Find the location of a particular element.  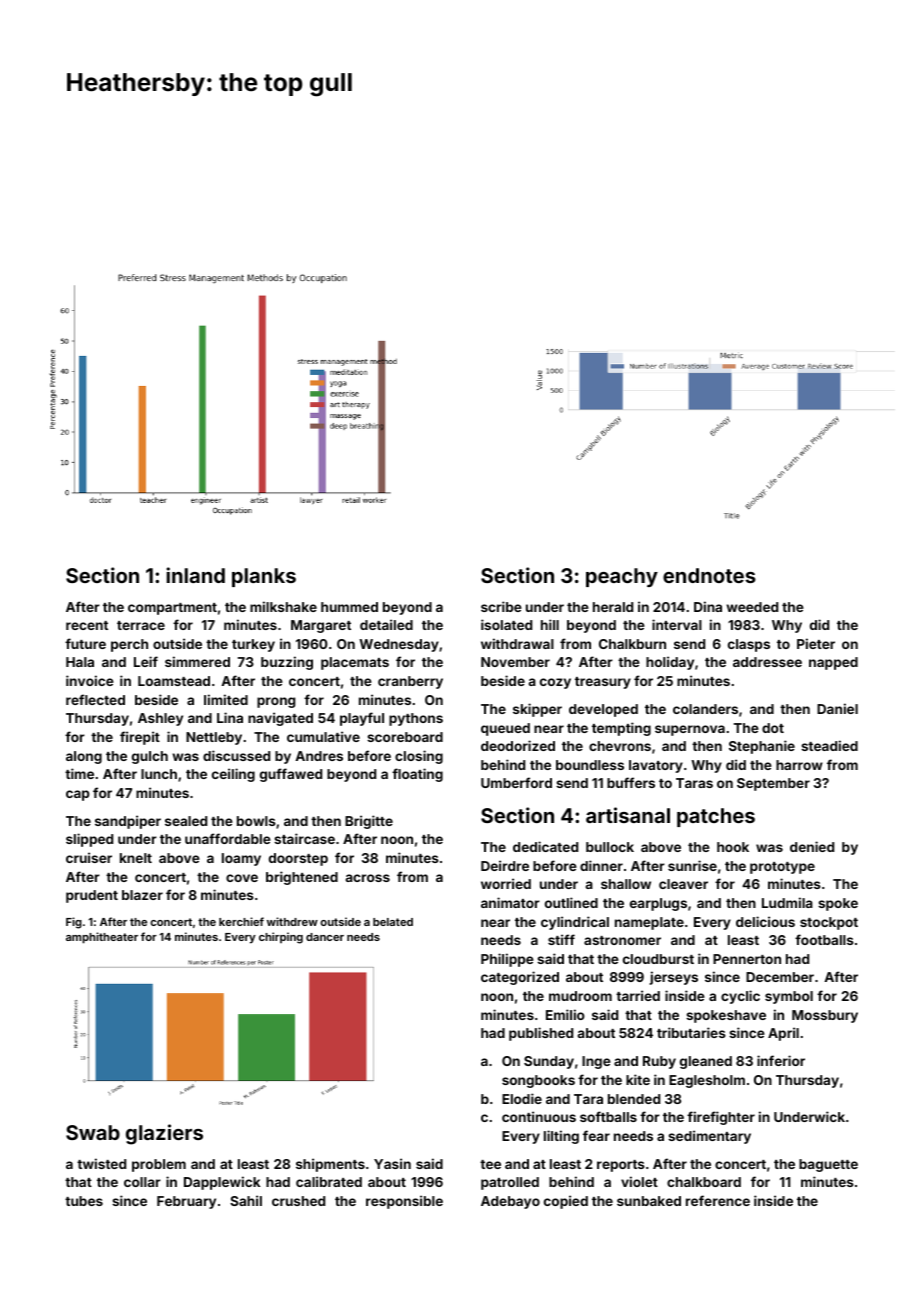

inland is located at coordinates (195, 575).
